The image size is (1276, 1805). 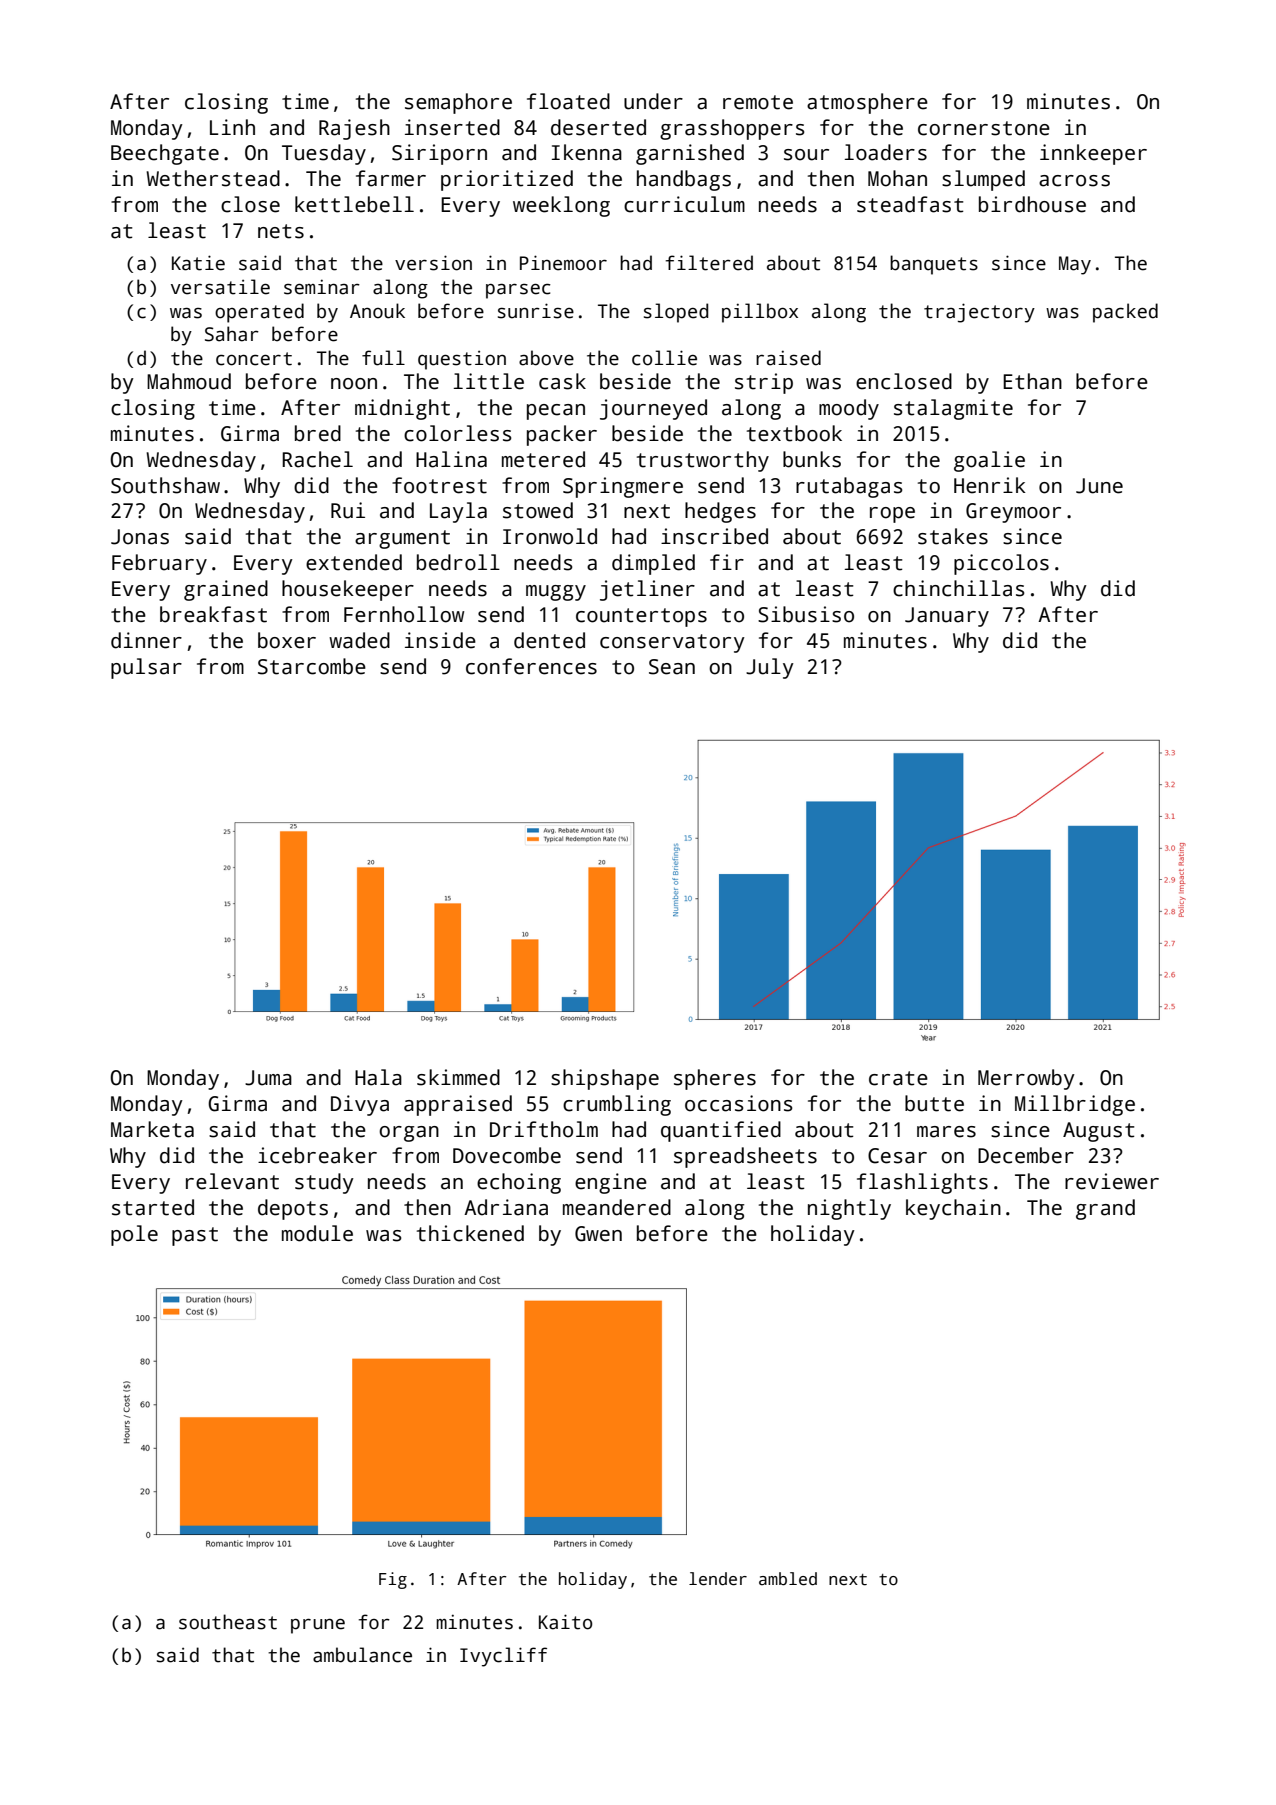 What do you see at coordinates (146, 668) in the page?
I see `pulsar` at bounding box center [146, 668].
